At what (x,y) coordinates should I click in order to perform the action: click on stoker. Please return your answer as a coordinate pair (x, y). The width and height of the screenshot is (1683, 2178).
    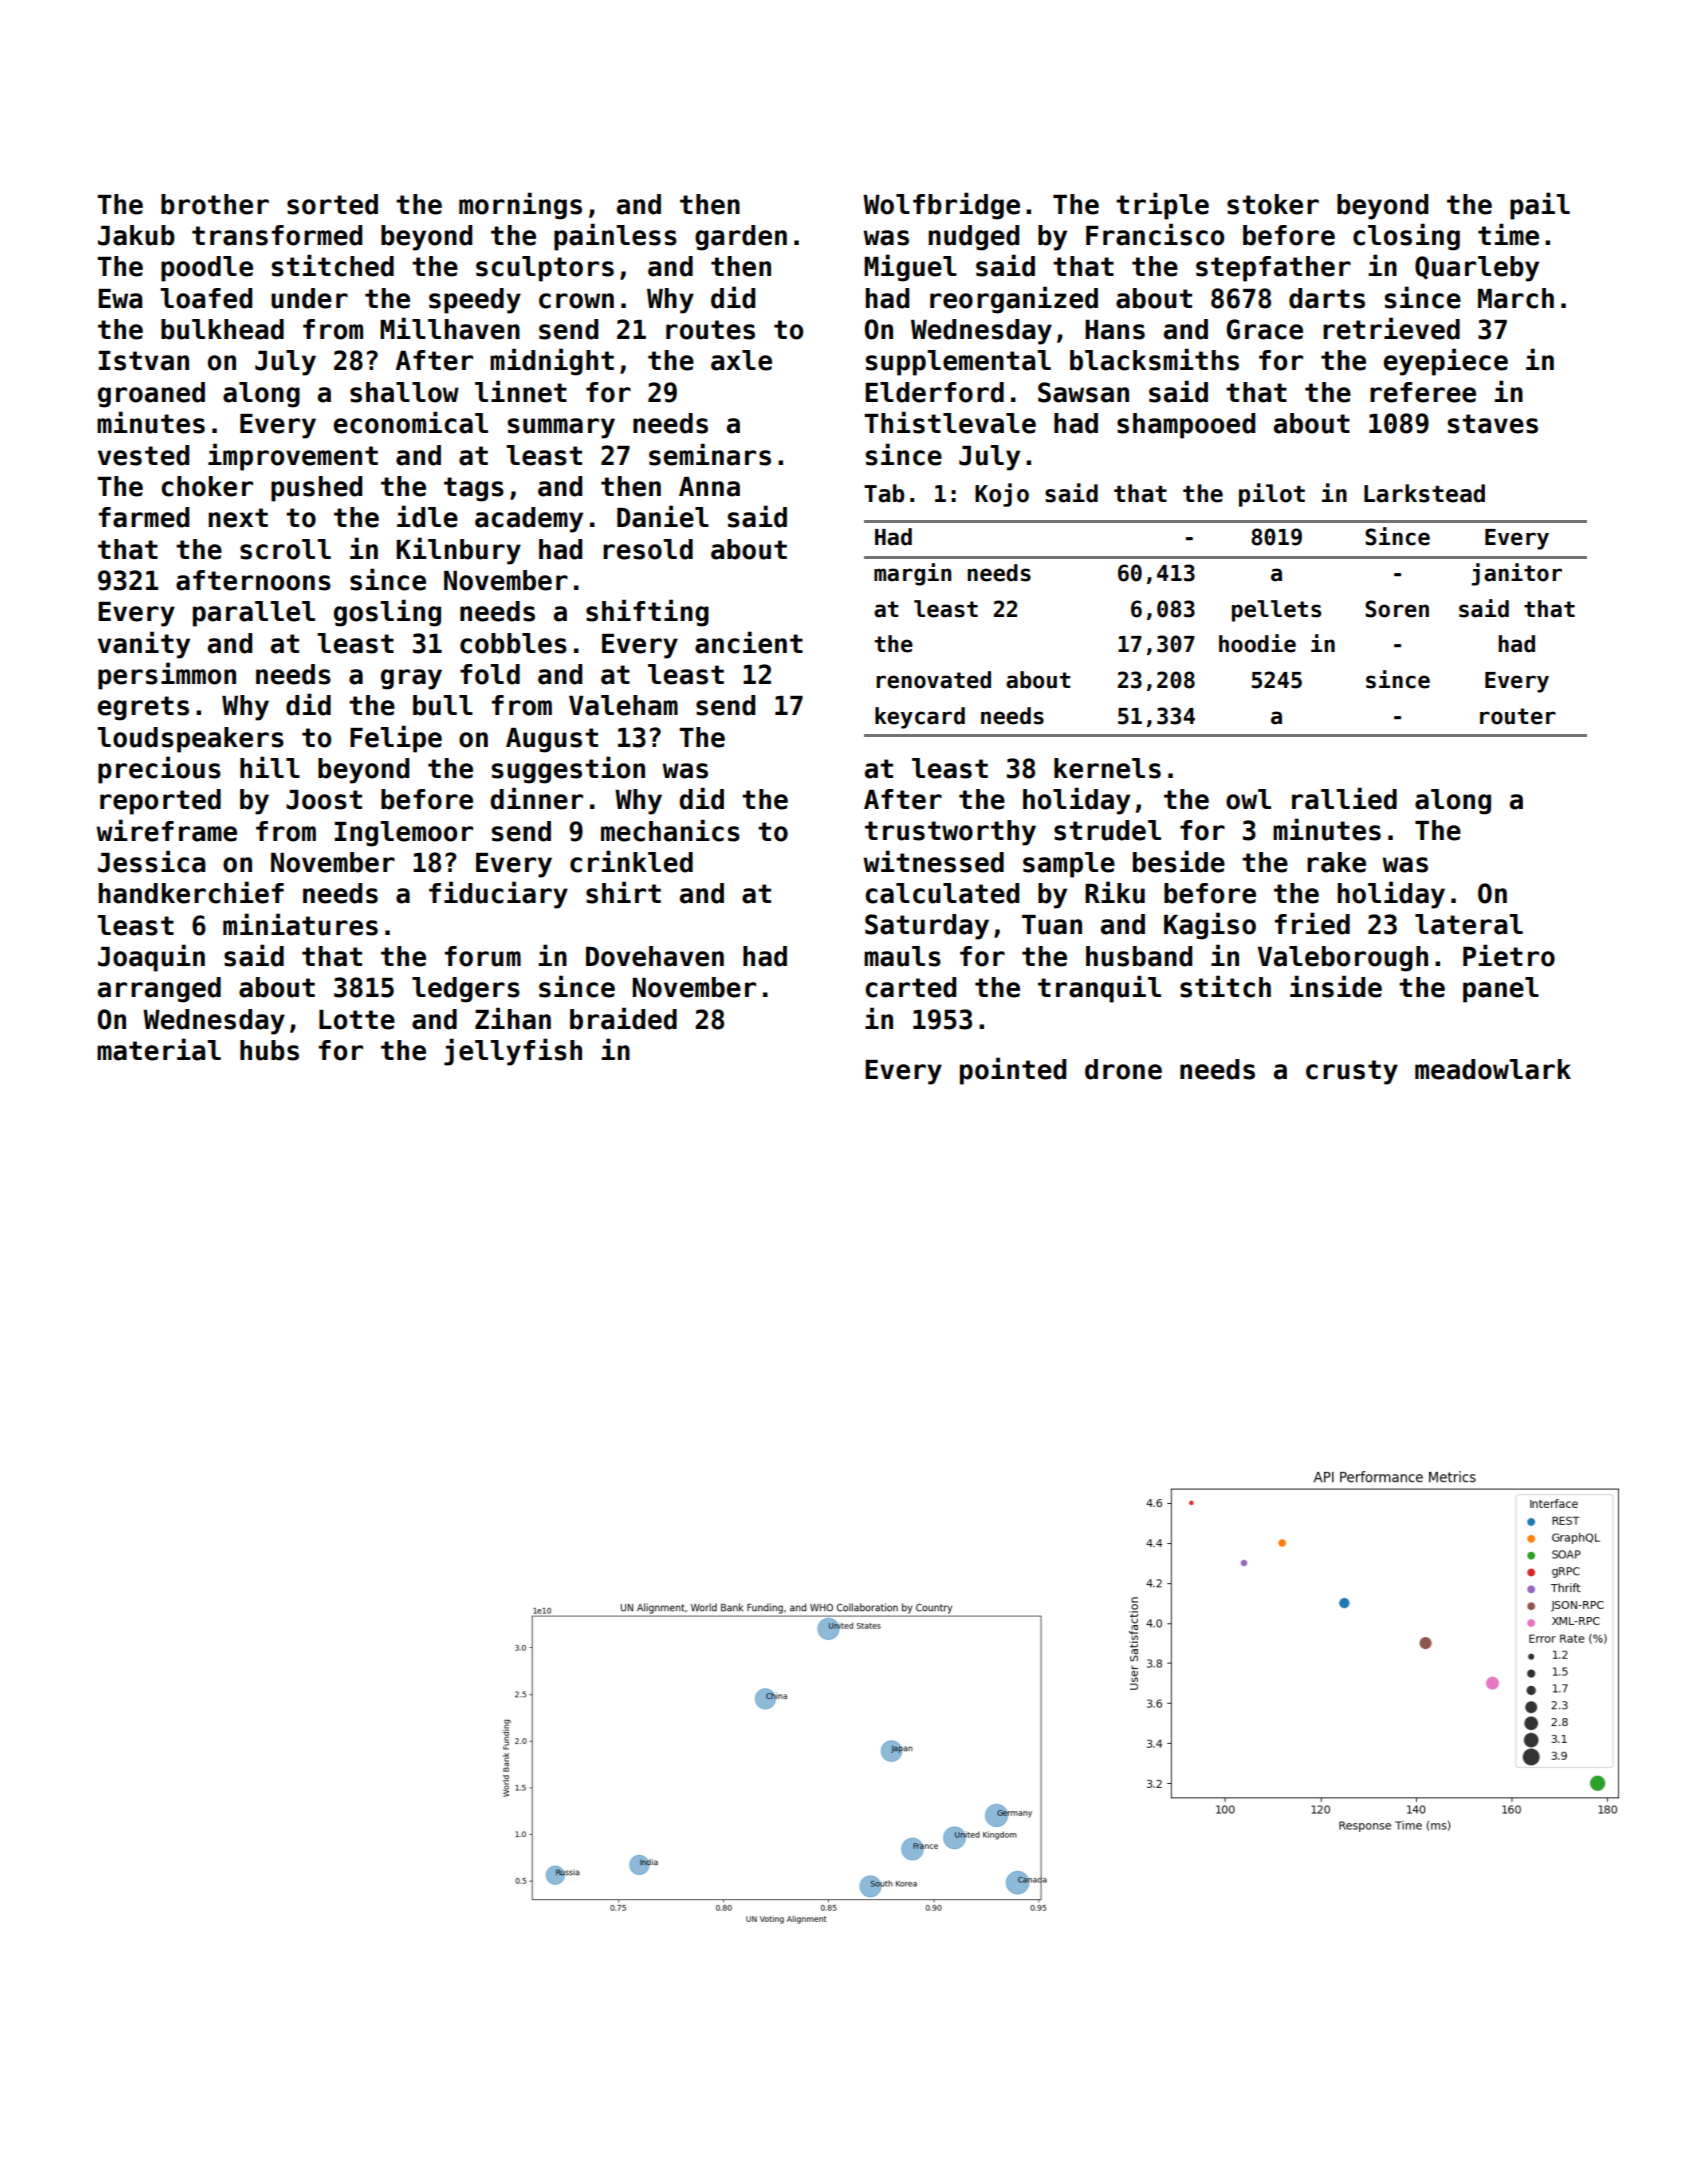
    Looking at the image, I should click on (1273, 204).
